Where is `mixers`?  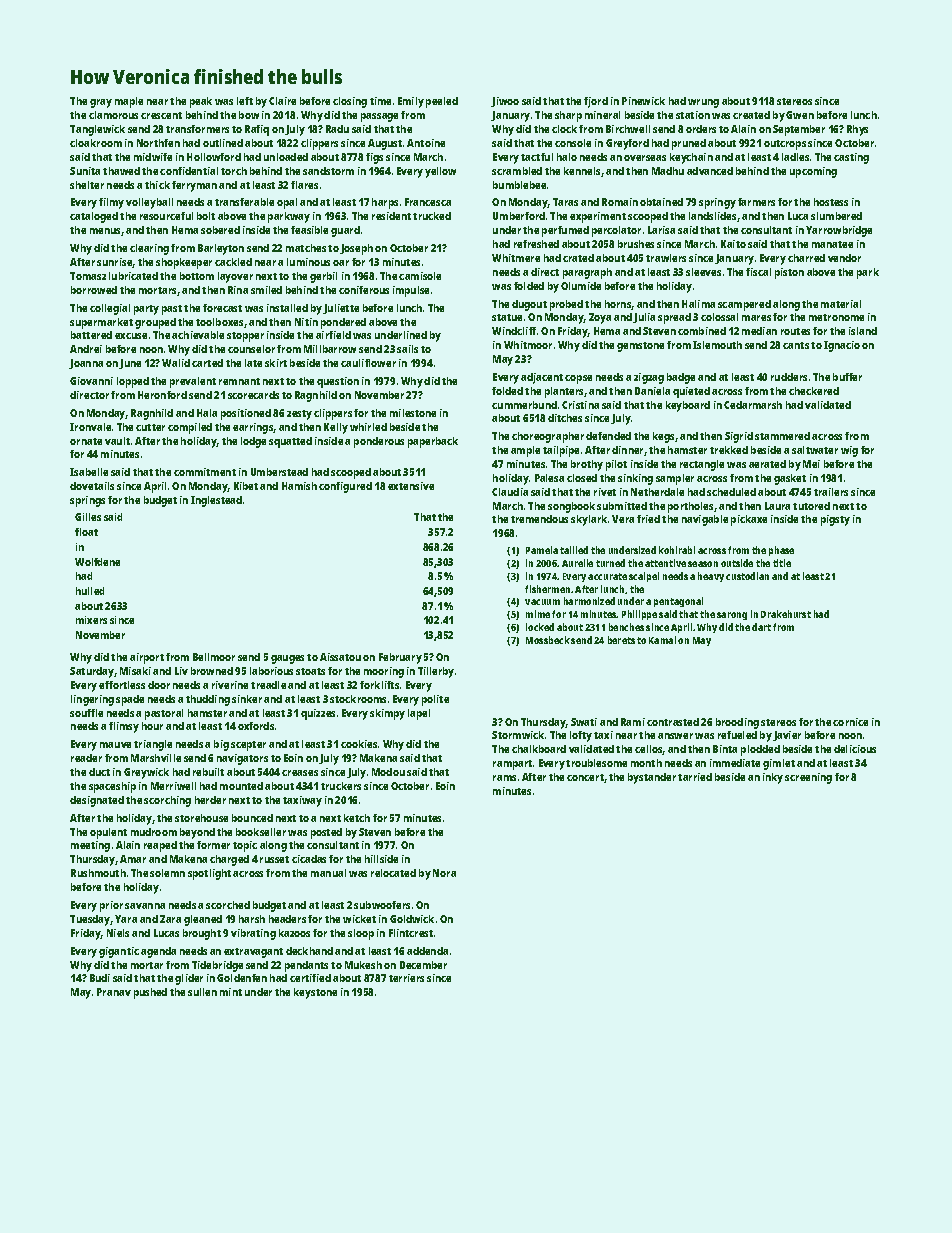 mixers is located at coordinates (91, 620).
